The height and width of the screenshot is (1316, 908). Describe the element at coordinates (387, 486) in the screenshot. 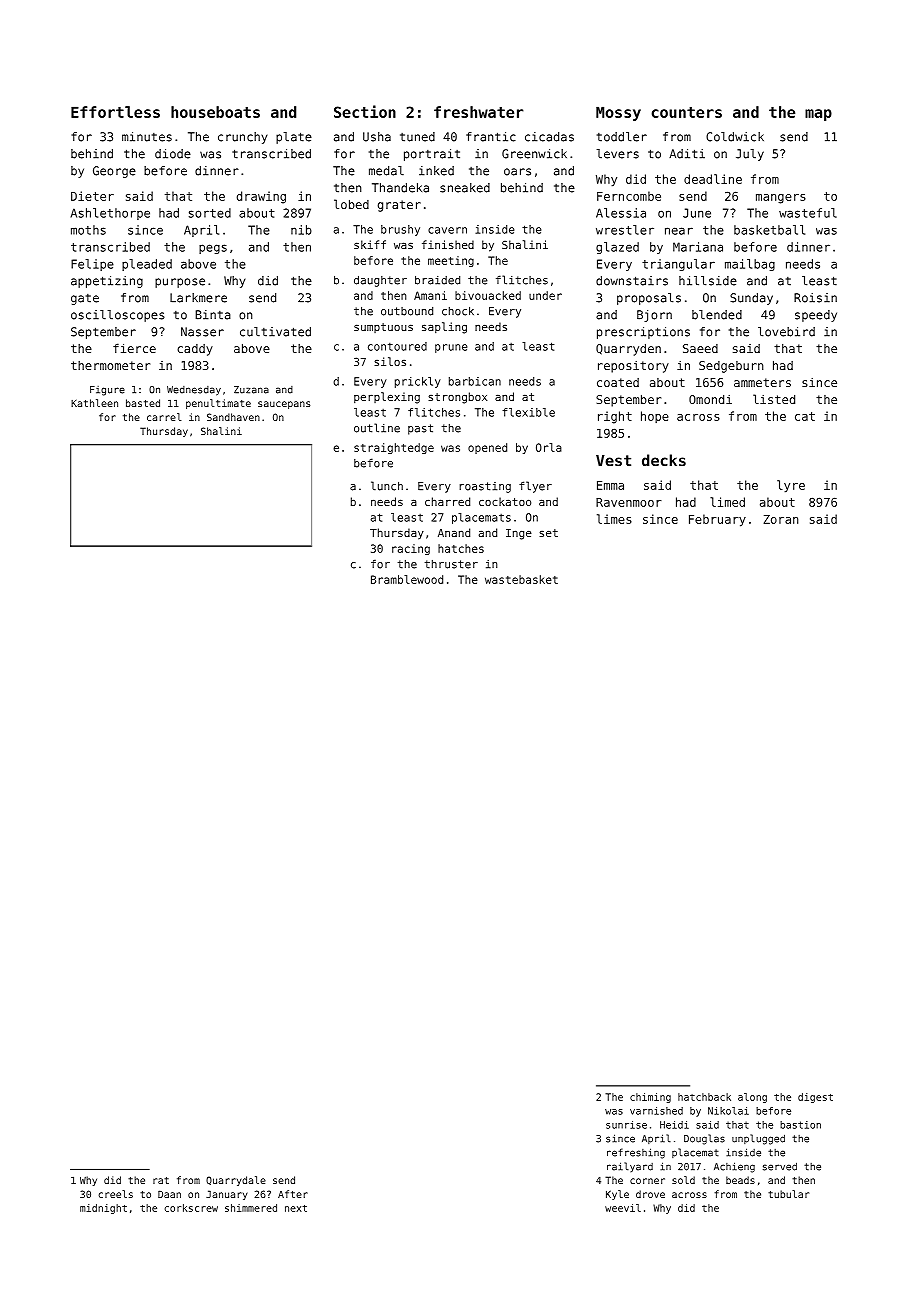

I see `lunch` at that location.
